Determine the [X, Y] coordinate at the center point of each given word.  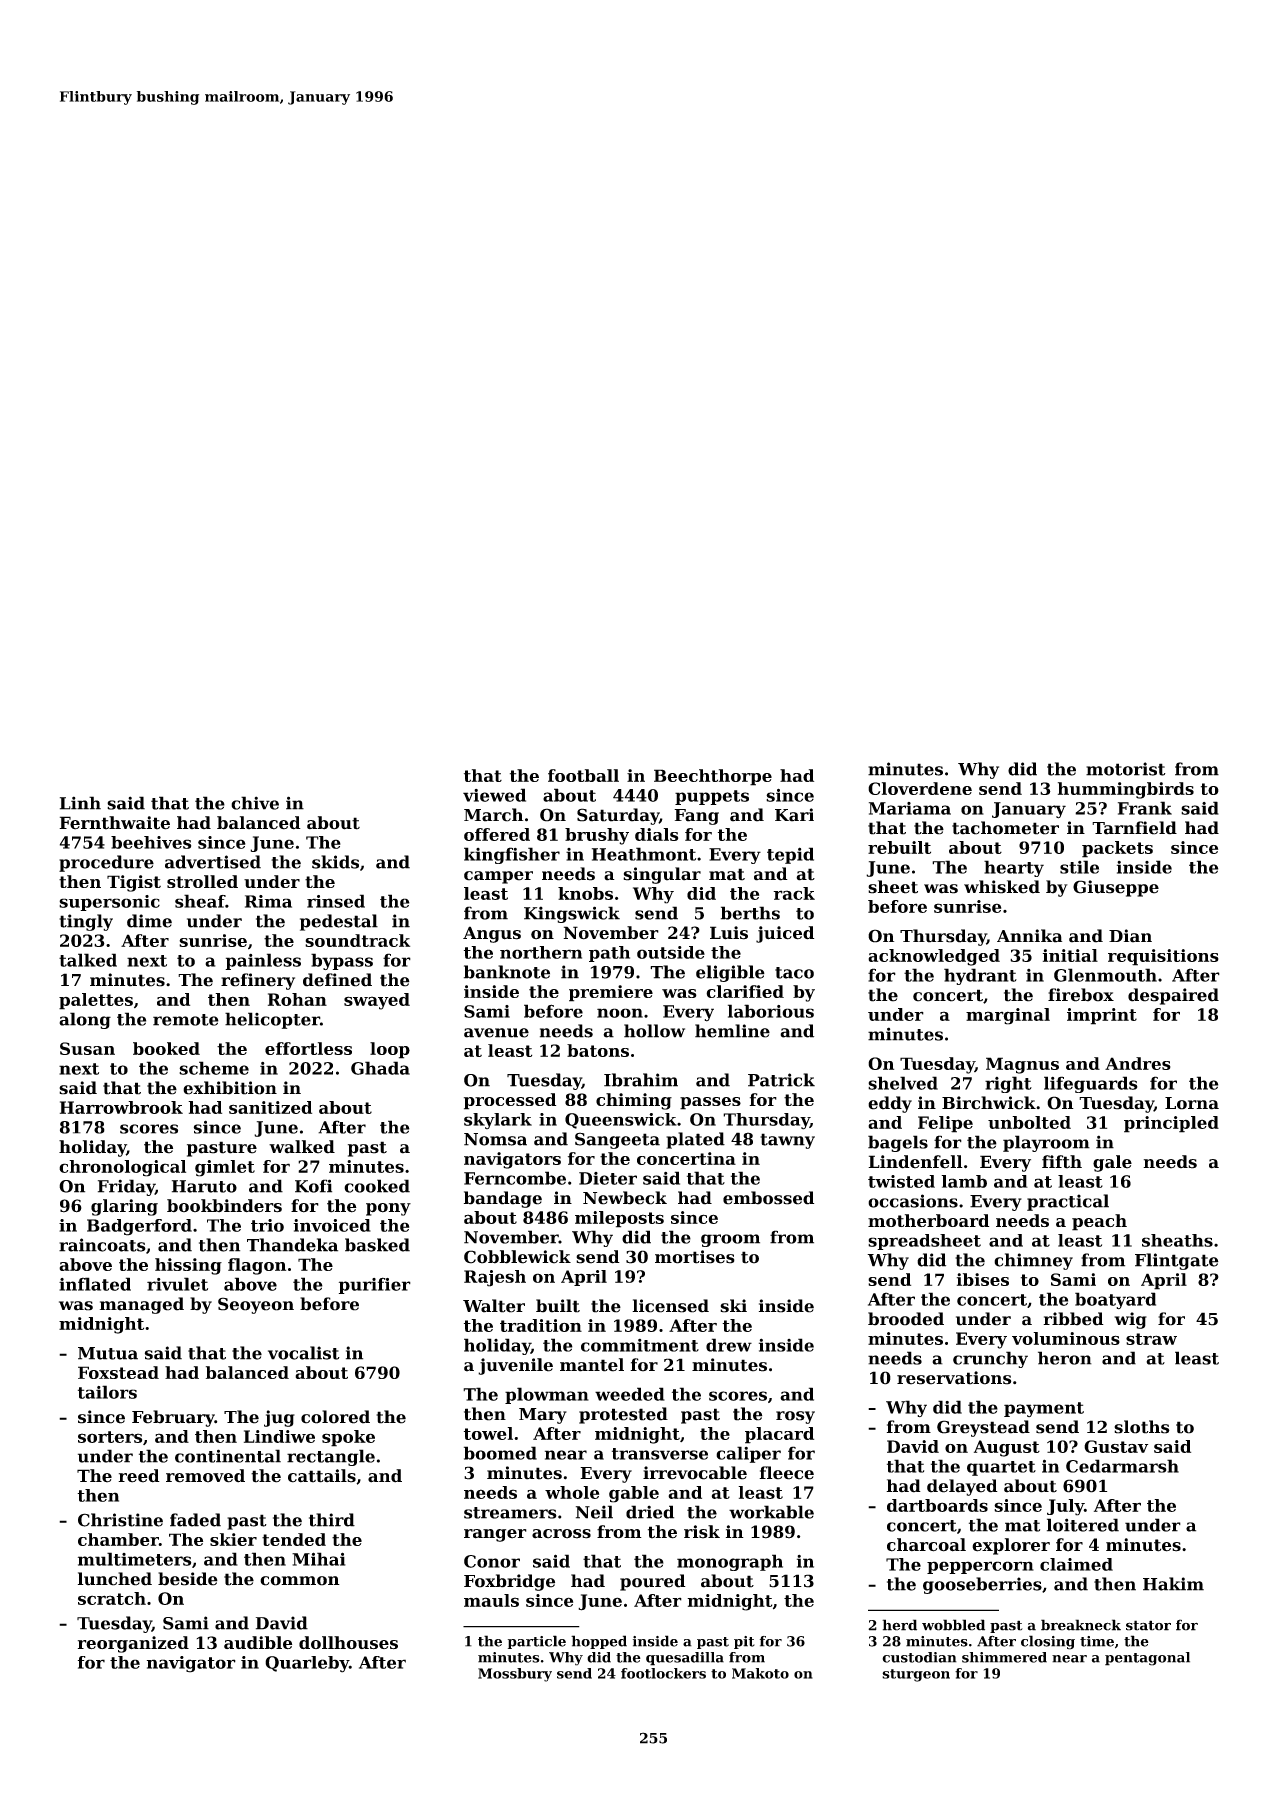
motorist [1126, 769]
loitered [1083, 1525]
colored [335, 1417]
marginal [1008, 1016]
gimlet [225, 1168]
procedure [106, 863]
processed [510, 1101]
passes [710, 1103]
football [583, 775]
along [85, 1020]
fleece [786, 1473]
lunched [115, 1579]
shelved [903, 1083]
